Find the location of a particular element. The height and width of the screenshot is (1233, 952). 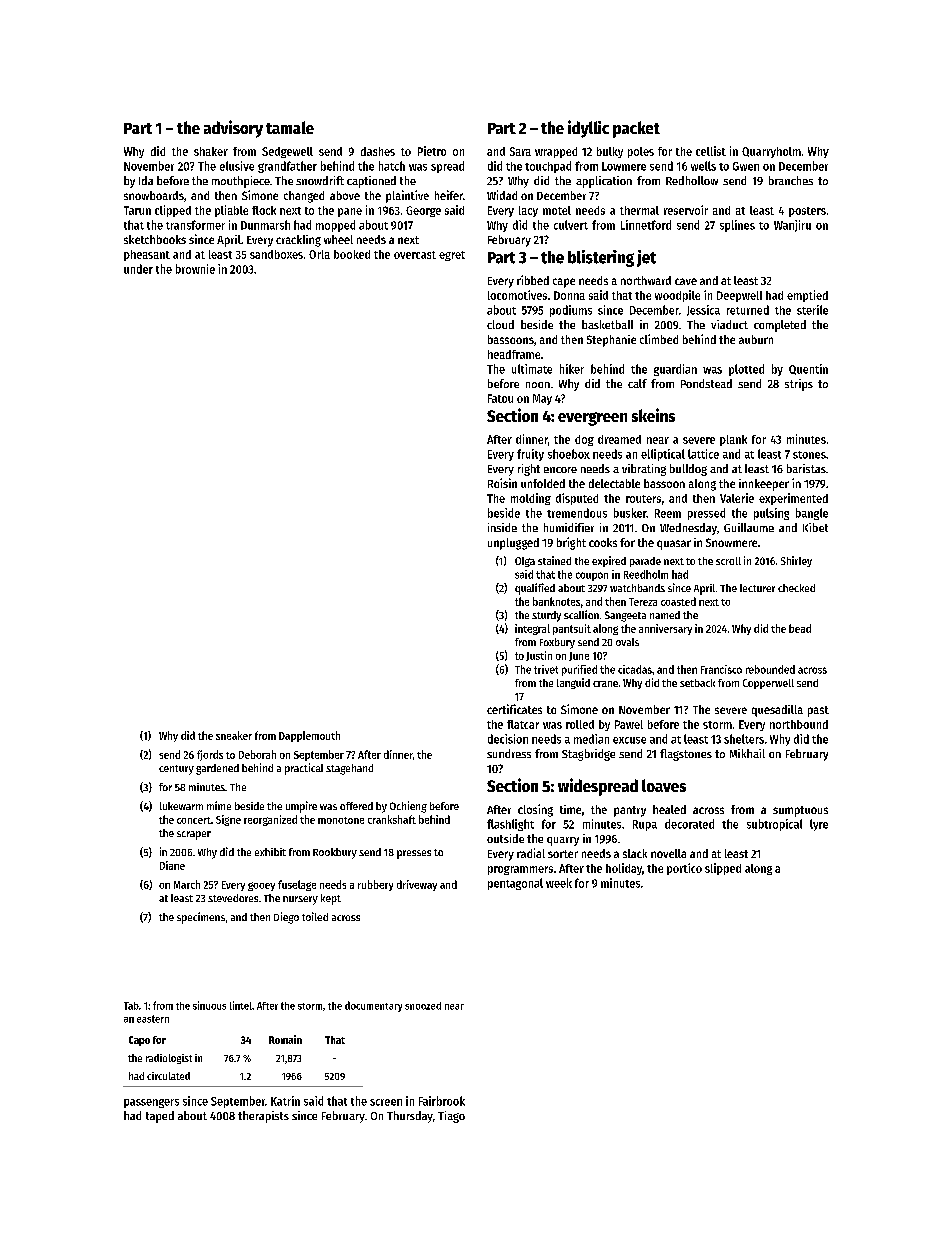

holiday is located at coordinates (624, 869).
